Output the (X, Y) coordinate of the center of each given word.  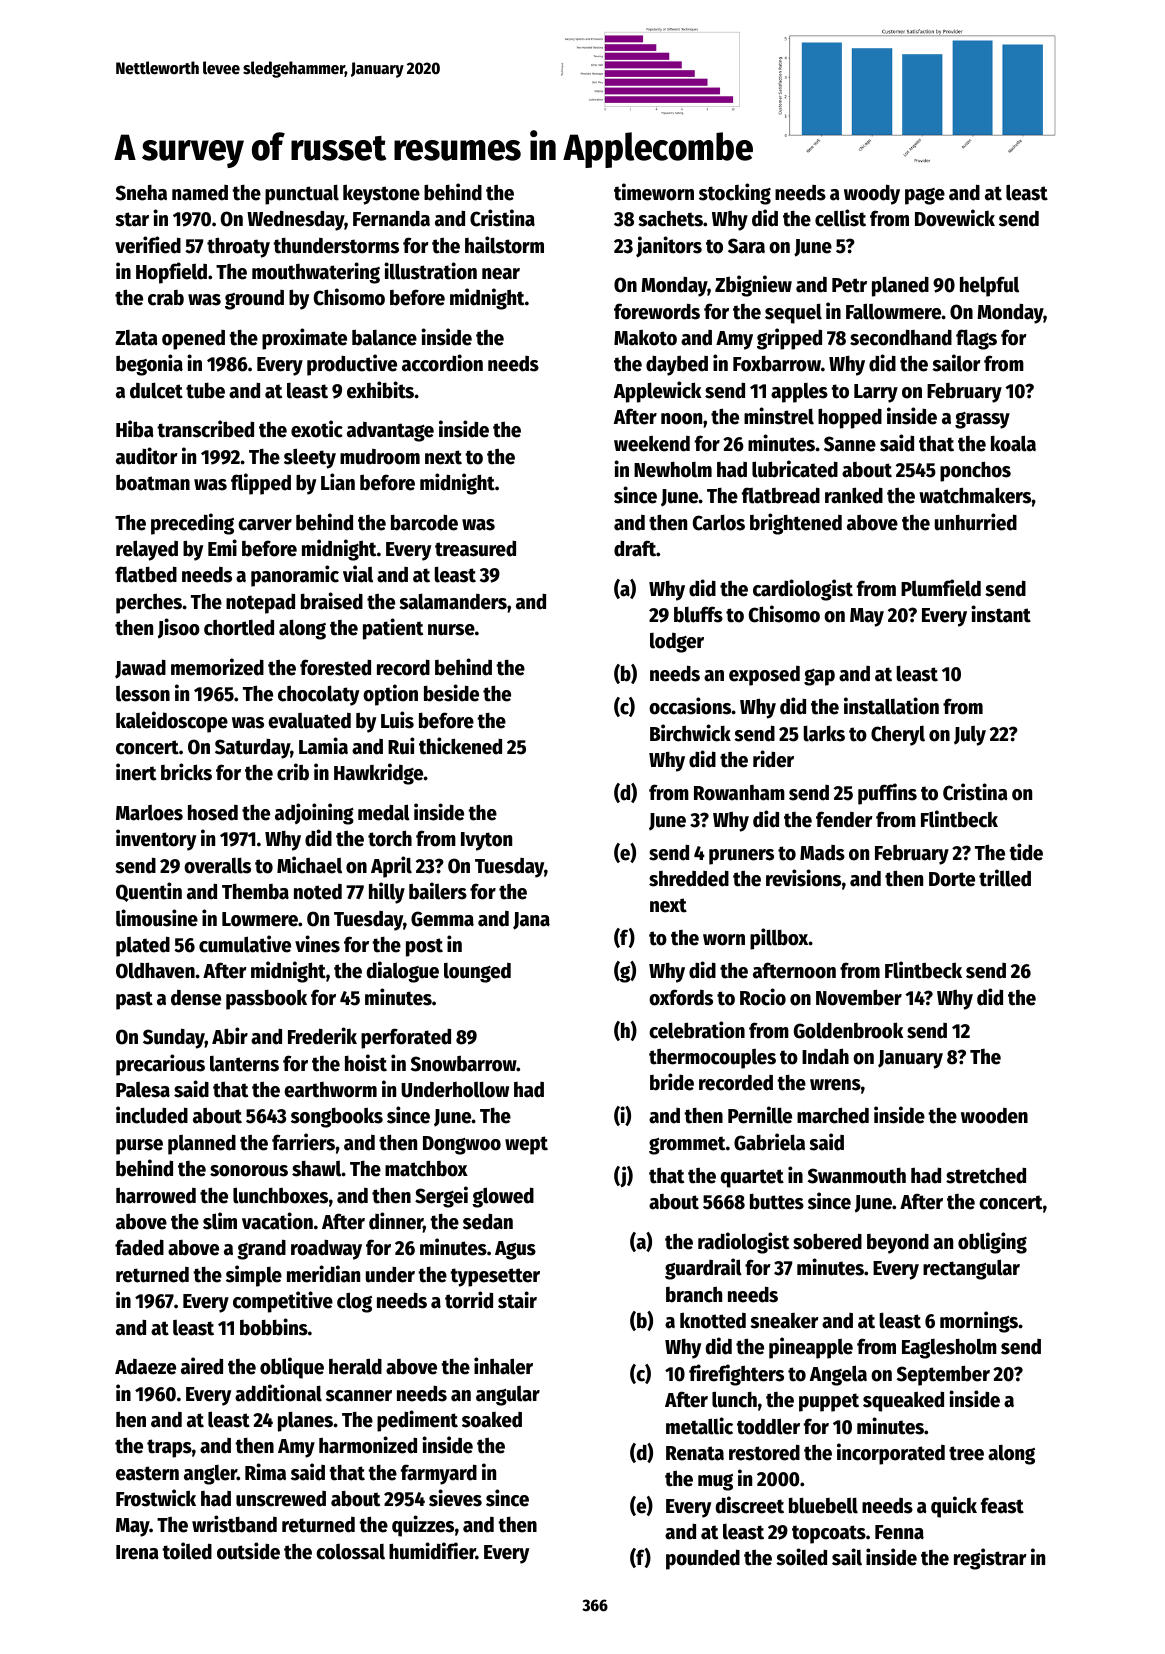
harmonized (368, 1445)
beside (451, 693)
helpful (989, 286)
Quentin (149, 892)
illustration (430, 271)
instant (1001, 614)
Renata (695, 1453)
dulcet (156, 391)
